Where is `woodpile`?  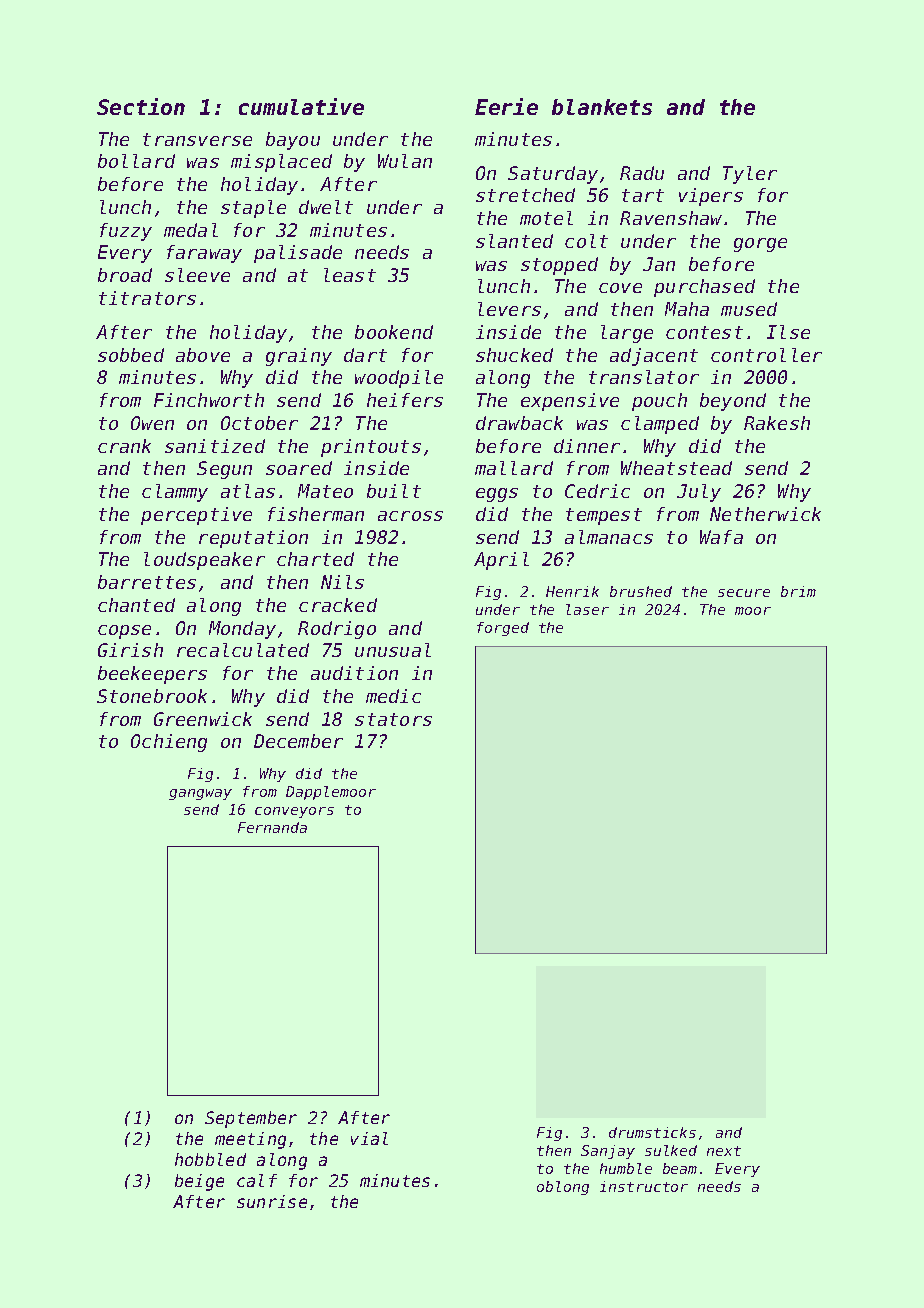 woodpile is located at coordinates (399, 379).
